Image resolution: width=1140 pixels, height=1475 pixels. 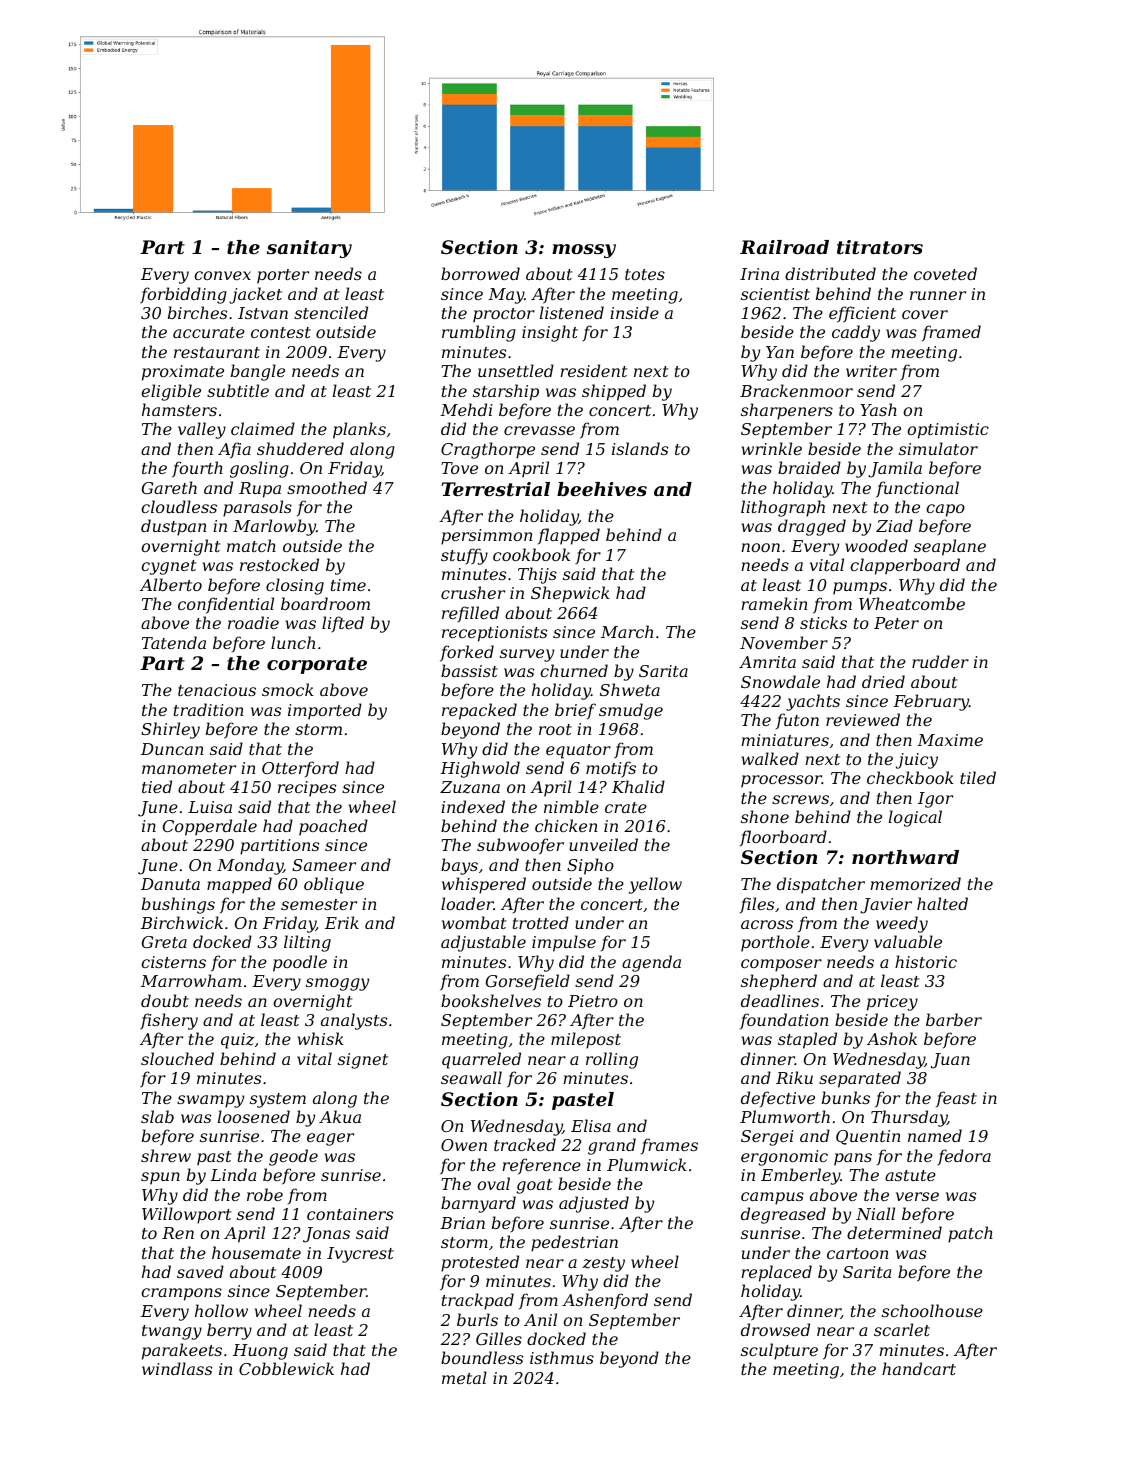 What do you see at coordinates (611, 769) in the document?
I see `motifs` at bounding box center [611, 769].
